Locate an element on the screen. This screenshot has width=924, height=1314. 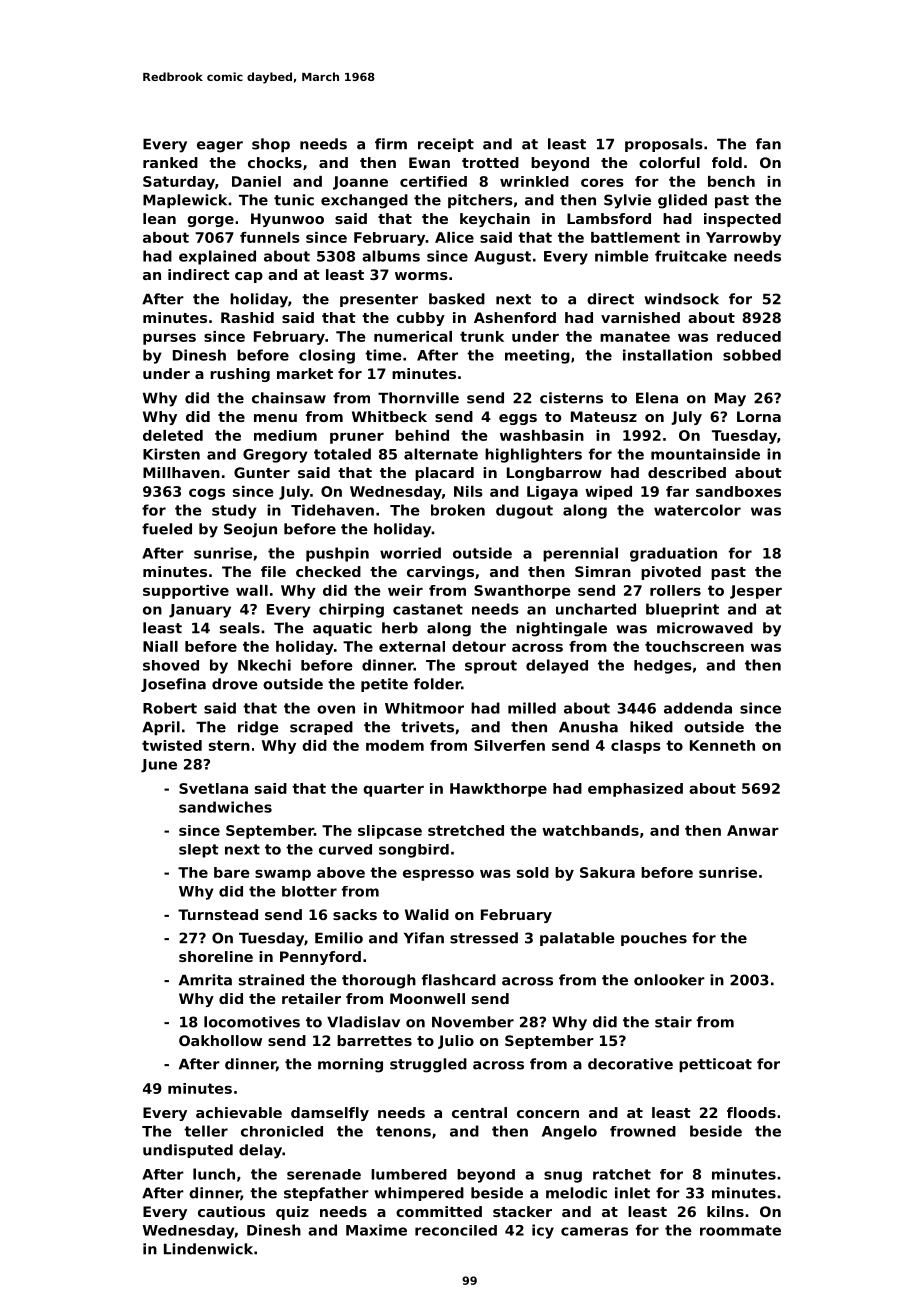
June is located at coordinates (159, 766).
